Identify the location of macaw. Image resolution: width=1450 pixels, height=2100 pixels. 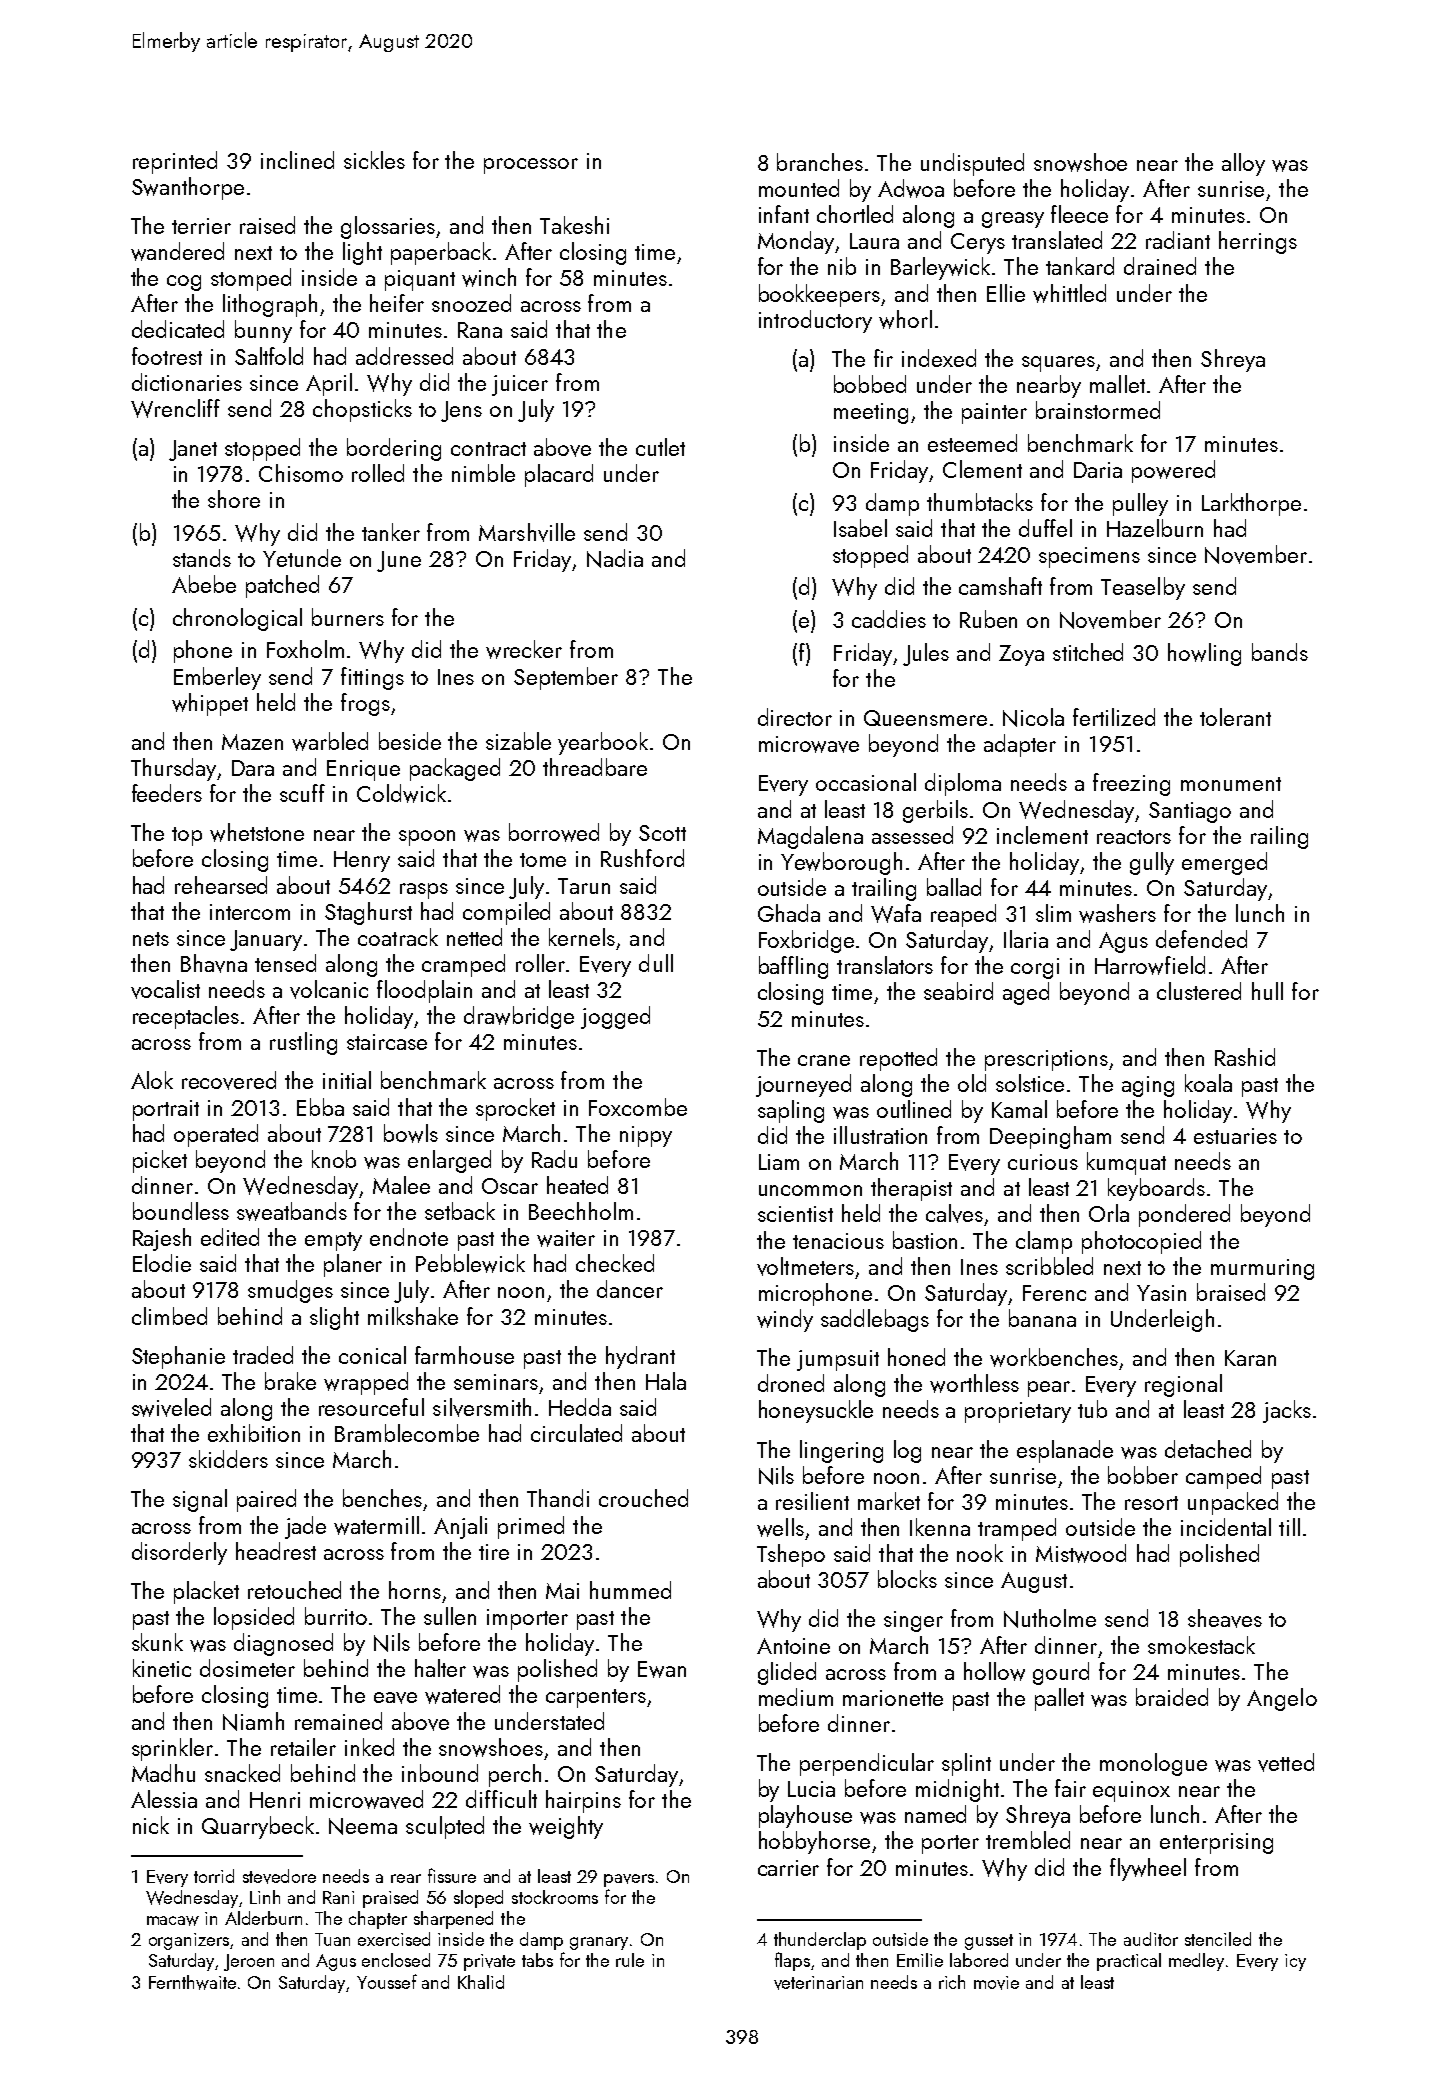
(173, 1921).
